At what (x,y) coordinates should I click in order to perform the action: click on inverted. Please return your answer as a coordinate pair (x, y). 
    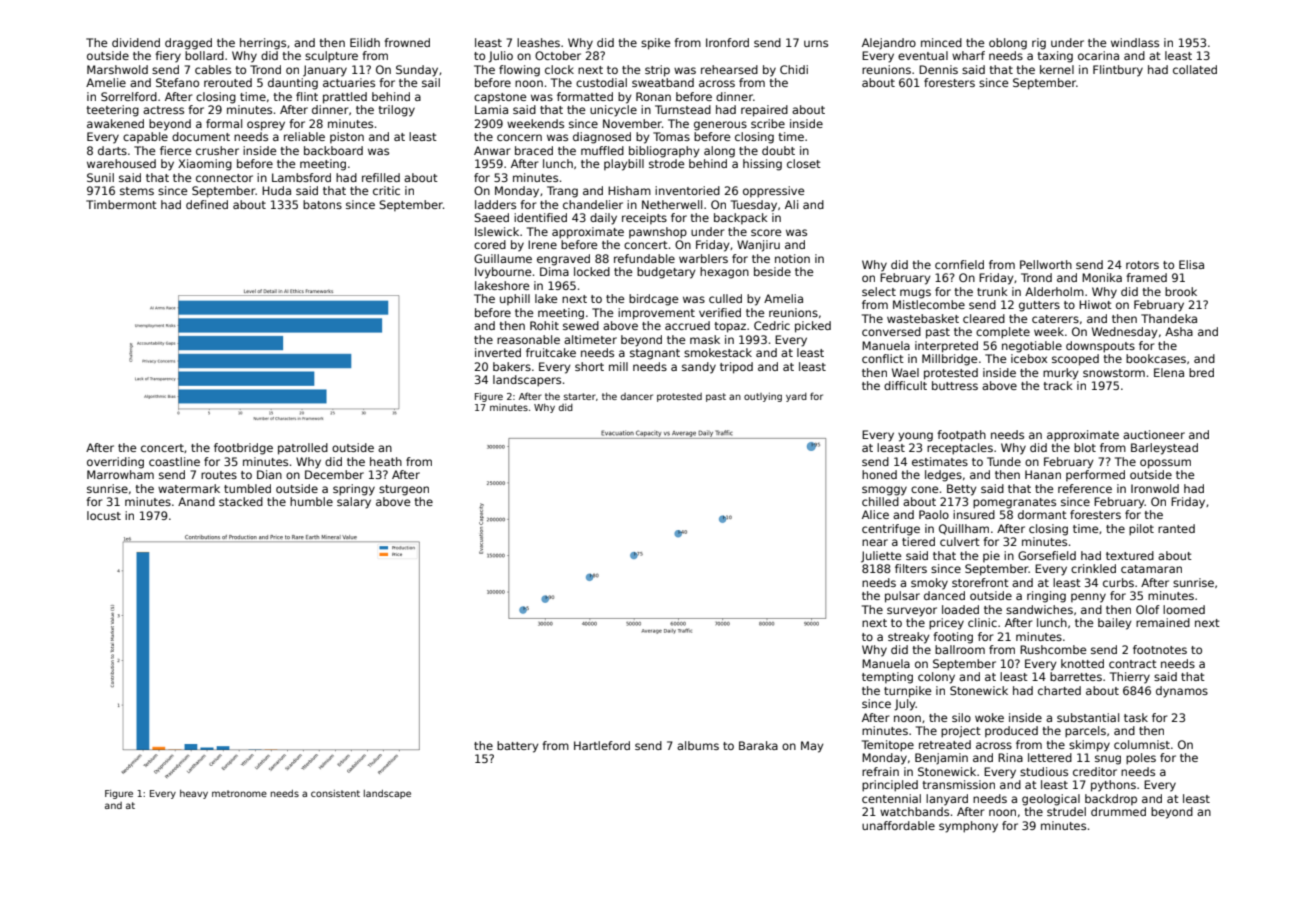
    Looking at the image, I should click on (498, 352).
